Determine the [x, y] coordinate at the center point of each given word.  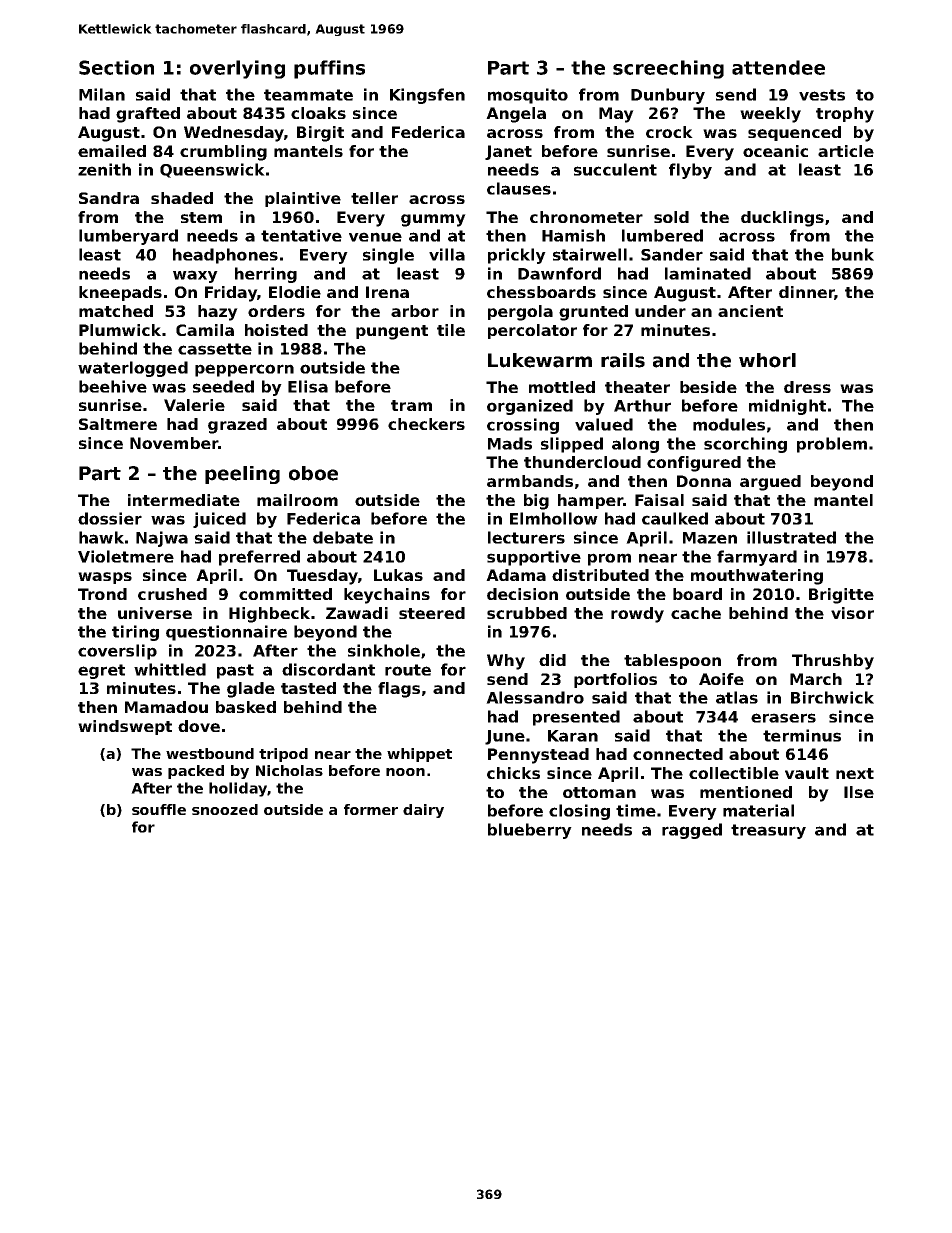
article [846, 151]
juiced [219, 520]
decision [522, 594]
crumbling [223, 153]
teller [374, 198]
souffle [159, 809]
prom [609, 559]
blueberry [530, 831]
